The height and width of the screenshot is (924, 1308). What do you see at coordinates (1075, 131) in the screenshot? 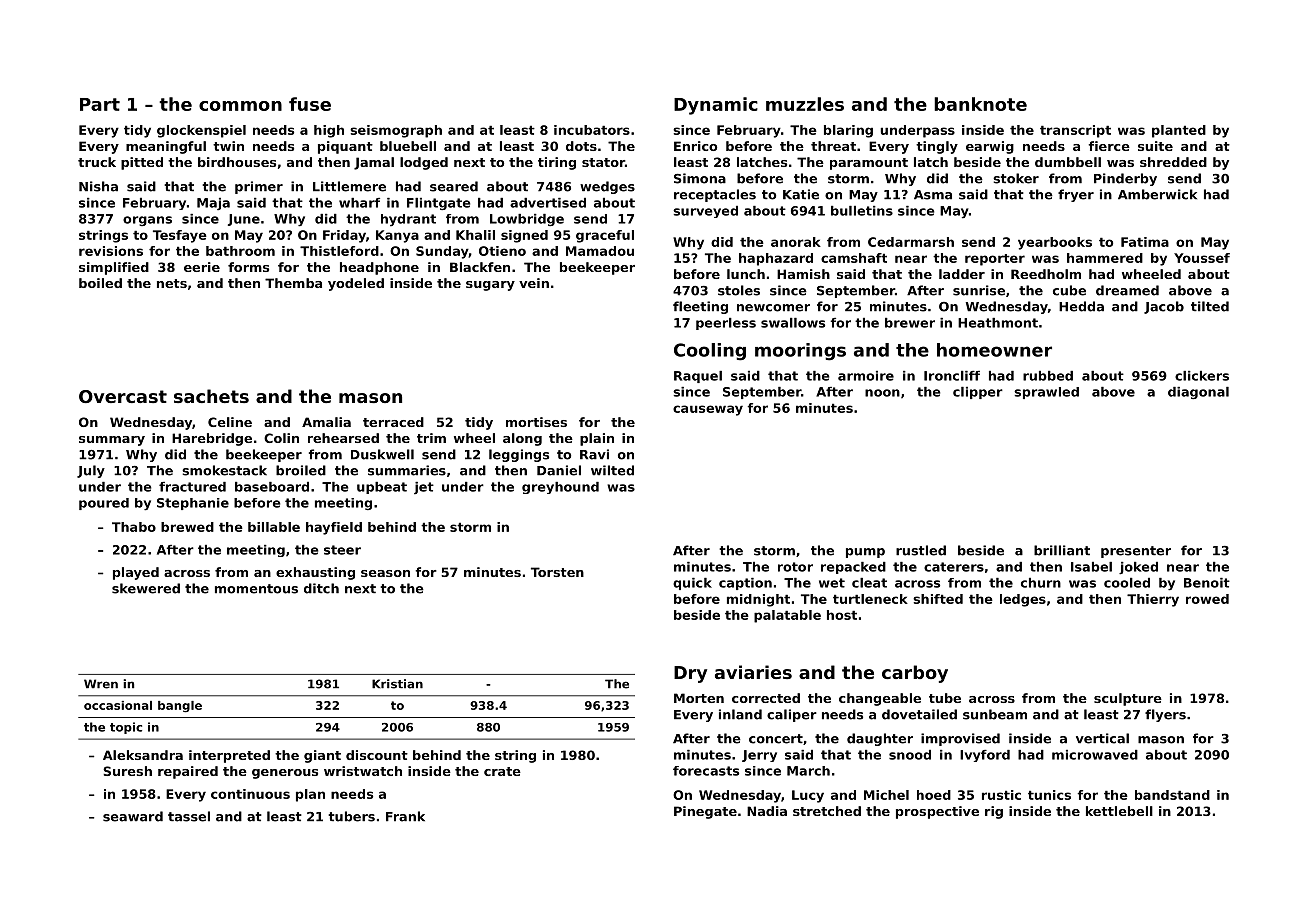
I see `transcript` at bounding box center [1075, 131].
